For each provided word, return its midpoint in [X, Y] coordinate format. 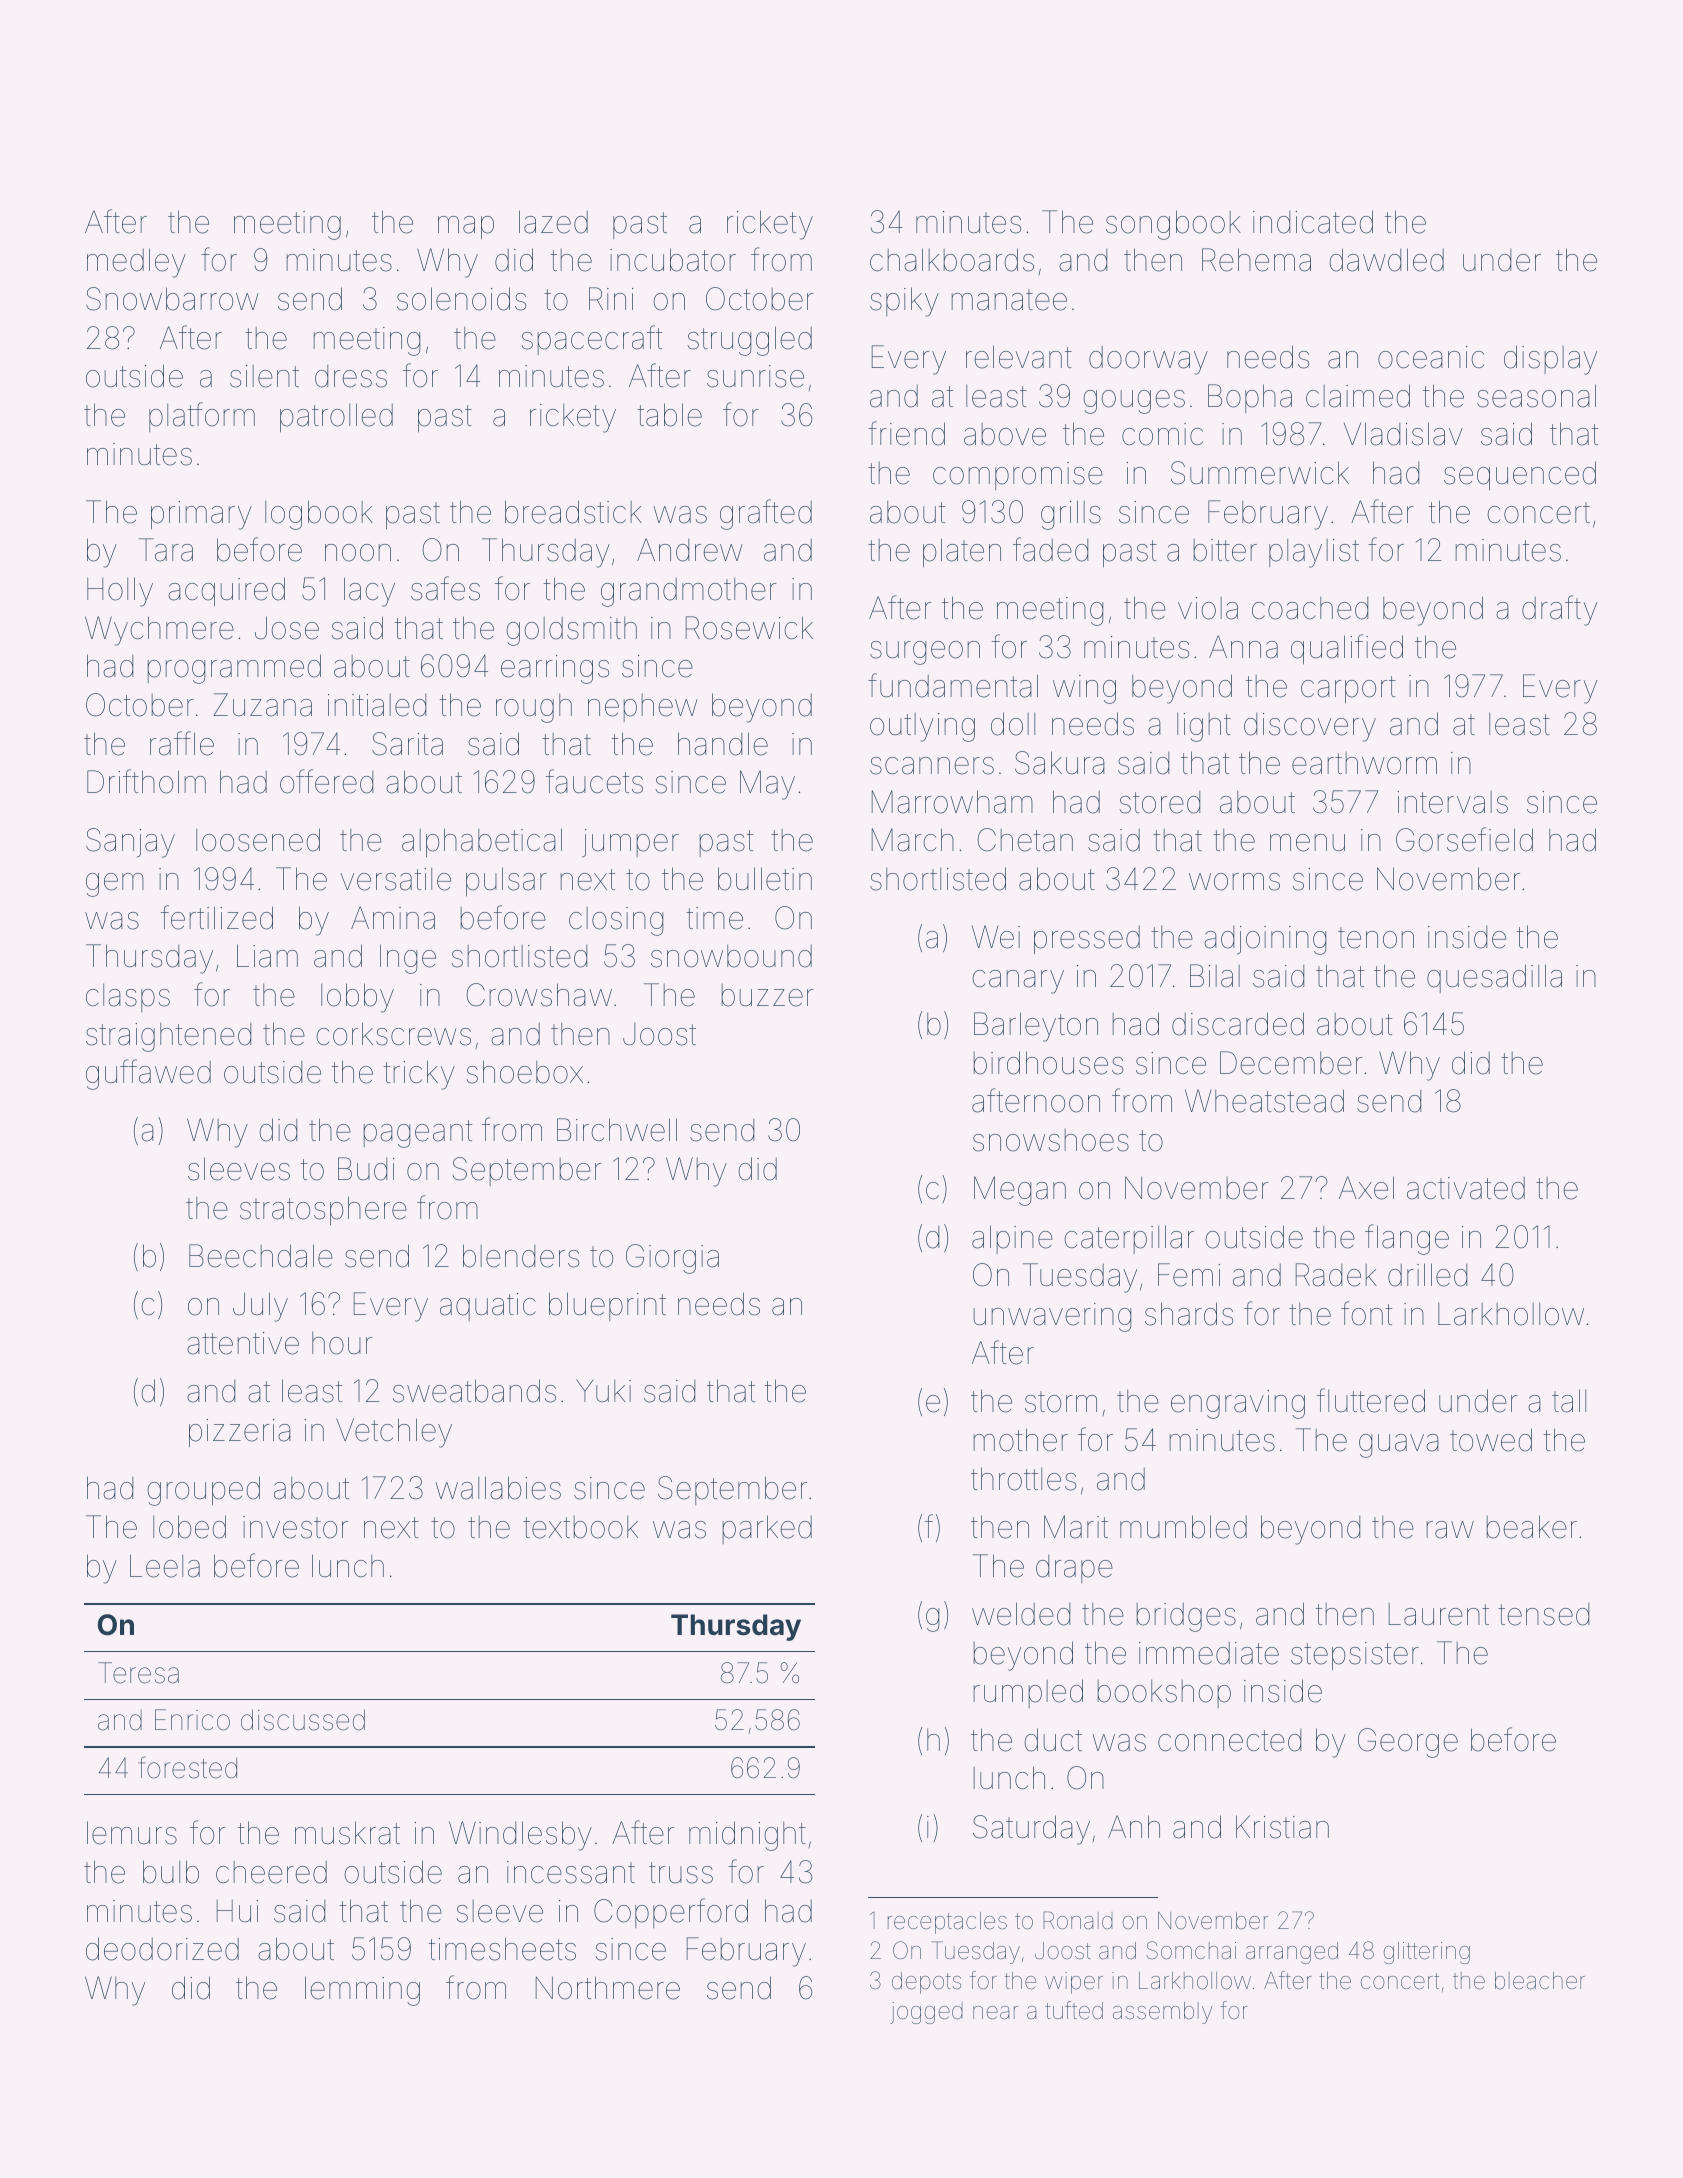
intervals [1452, 802]
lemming [362, 1991]
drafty [1559, 610]
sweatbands [474, 1391]
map [466, 227]
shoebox [524, 1072]
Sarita [407, 744]
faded [1050, 549]
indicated [1313, 222]
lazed [553, 222]
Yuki [603, 1390]
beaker [1531, 1527]
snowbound [731, 956]
